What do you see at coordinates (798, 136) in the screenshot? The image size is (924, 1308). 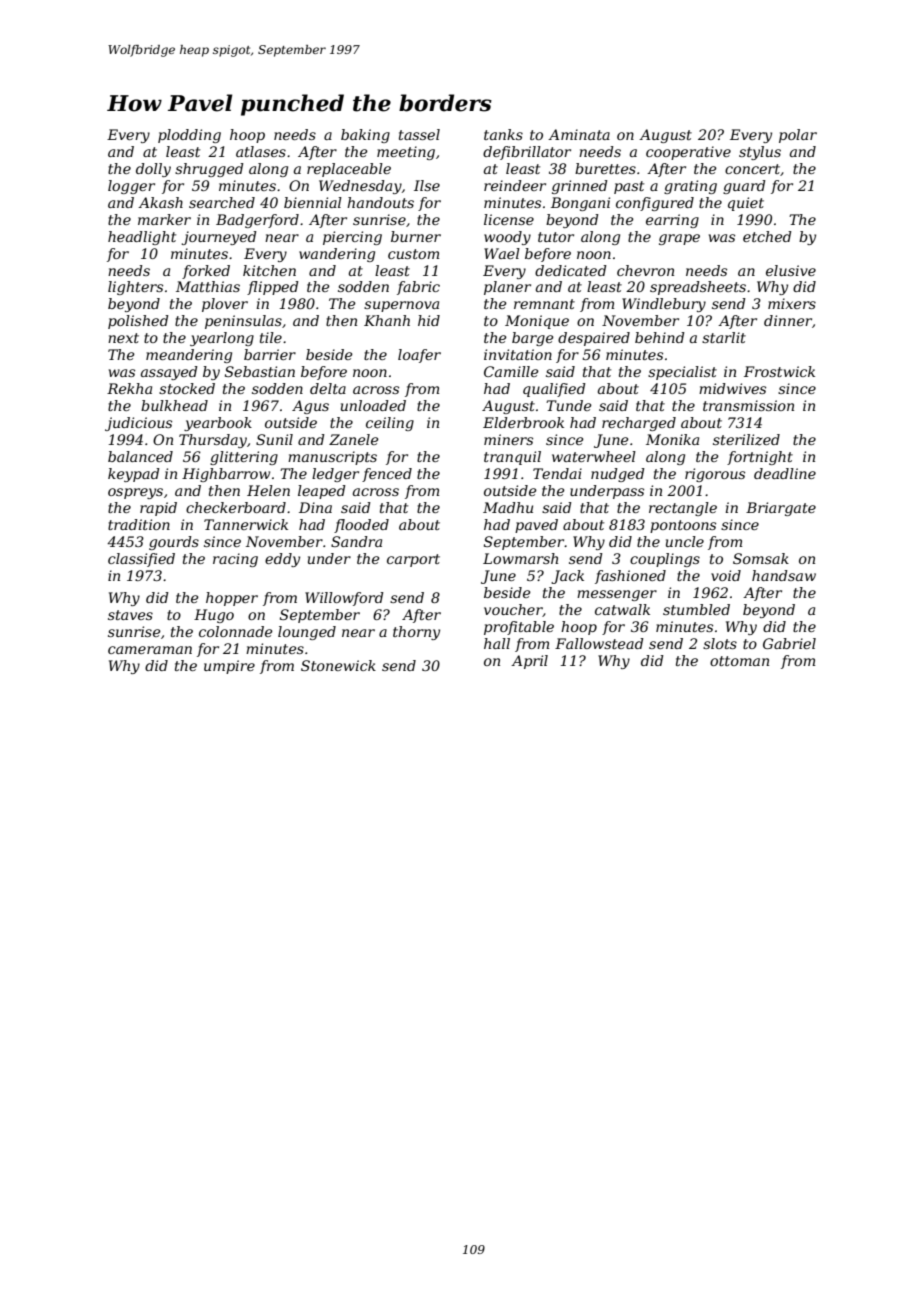 I see `polar` at bounding box center [798, 136].
